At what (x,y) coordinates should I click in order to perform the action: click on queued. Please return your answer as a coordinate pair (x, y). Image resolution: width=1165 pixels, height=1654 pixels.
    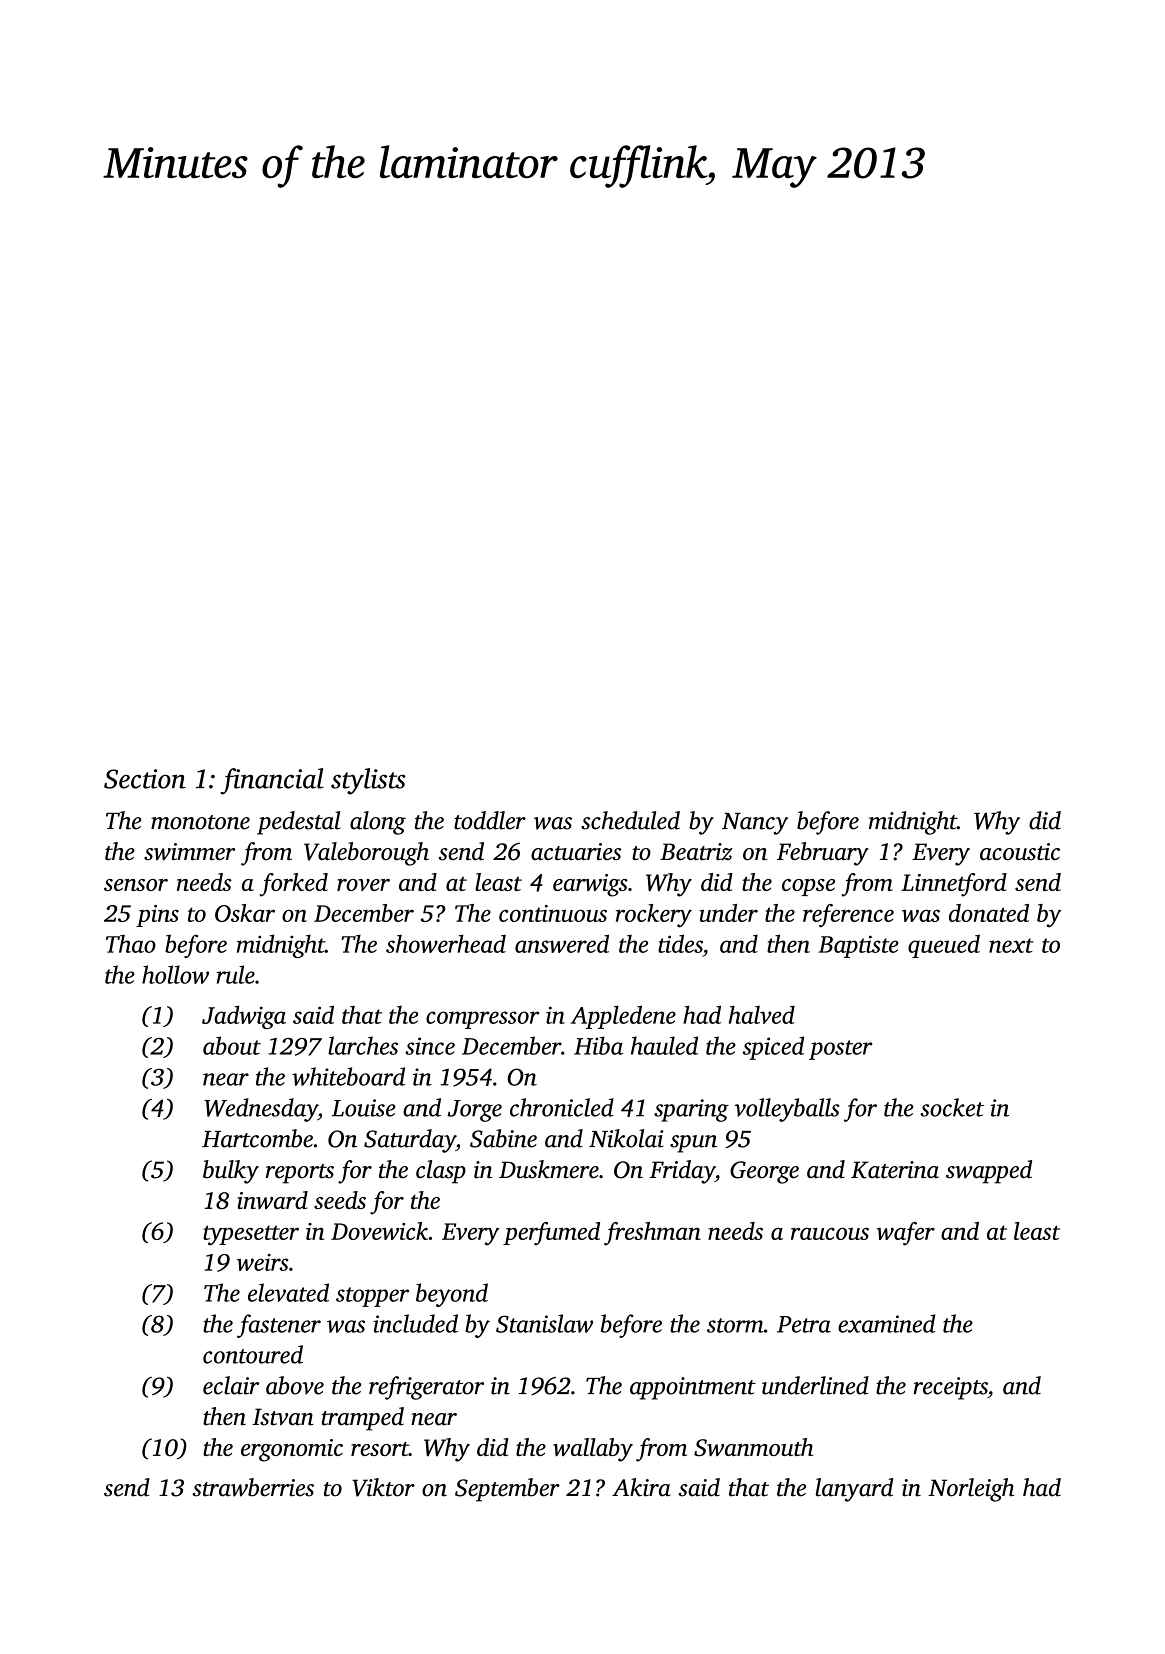
    Looking at the image, I should click on (944, 946).
